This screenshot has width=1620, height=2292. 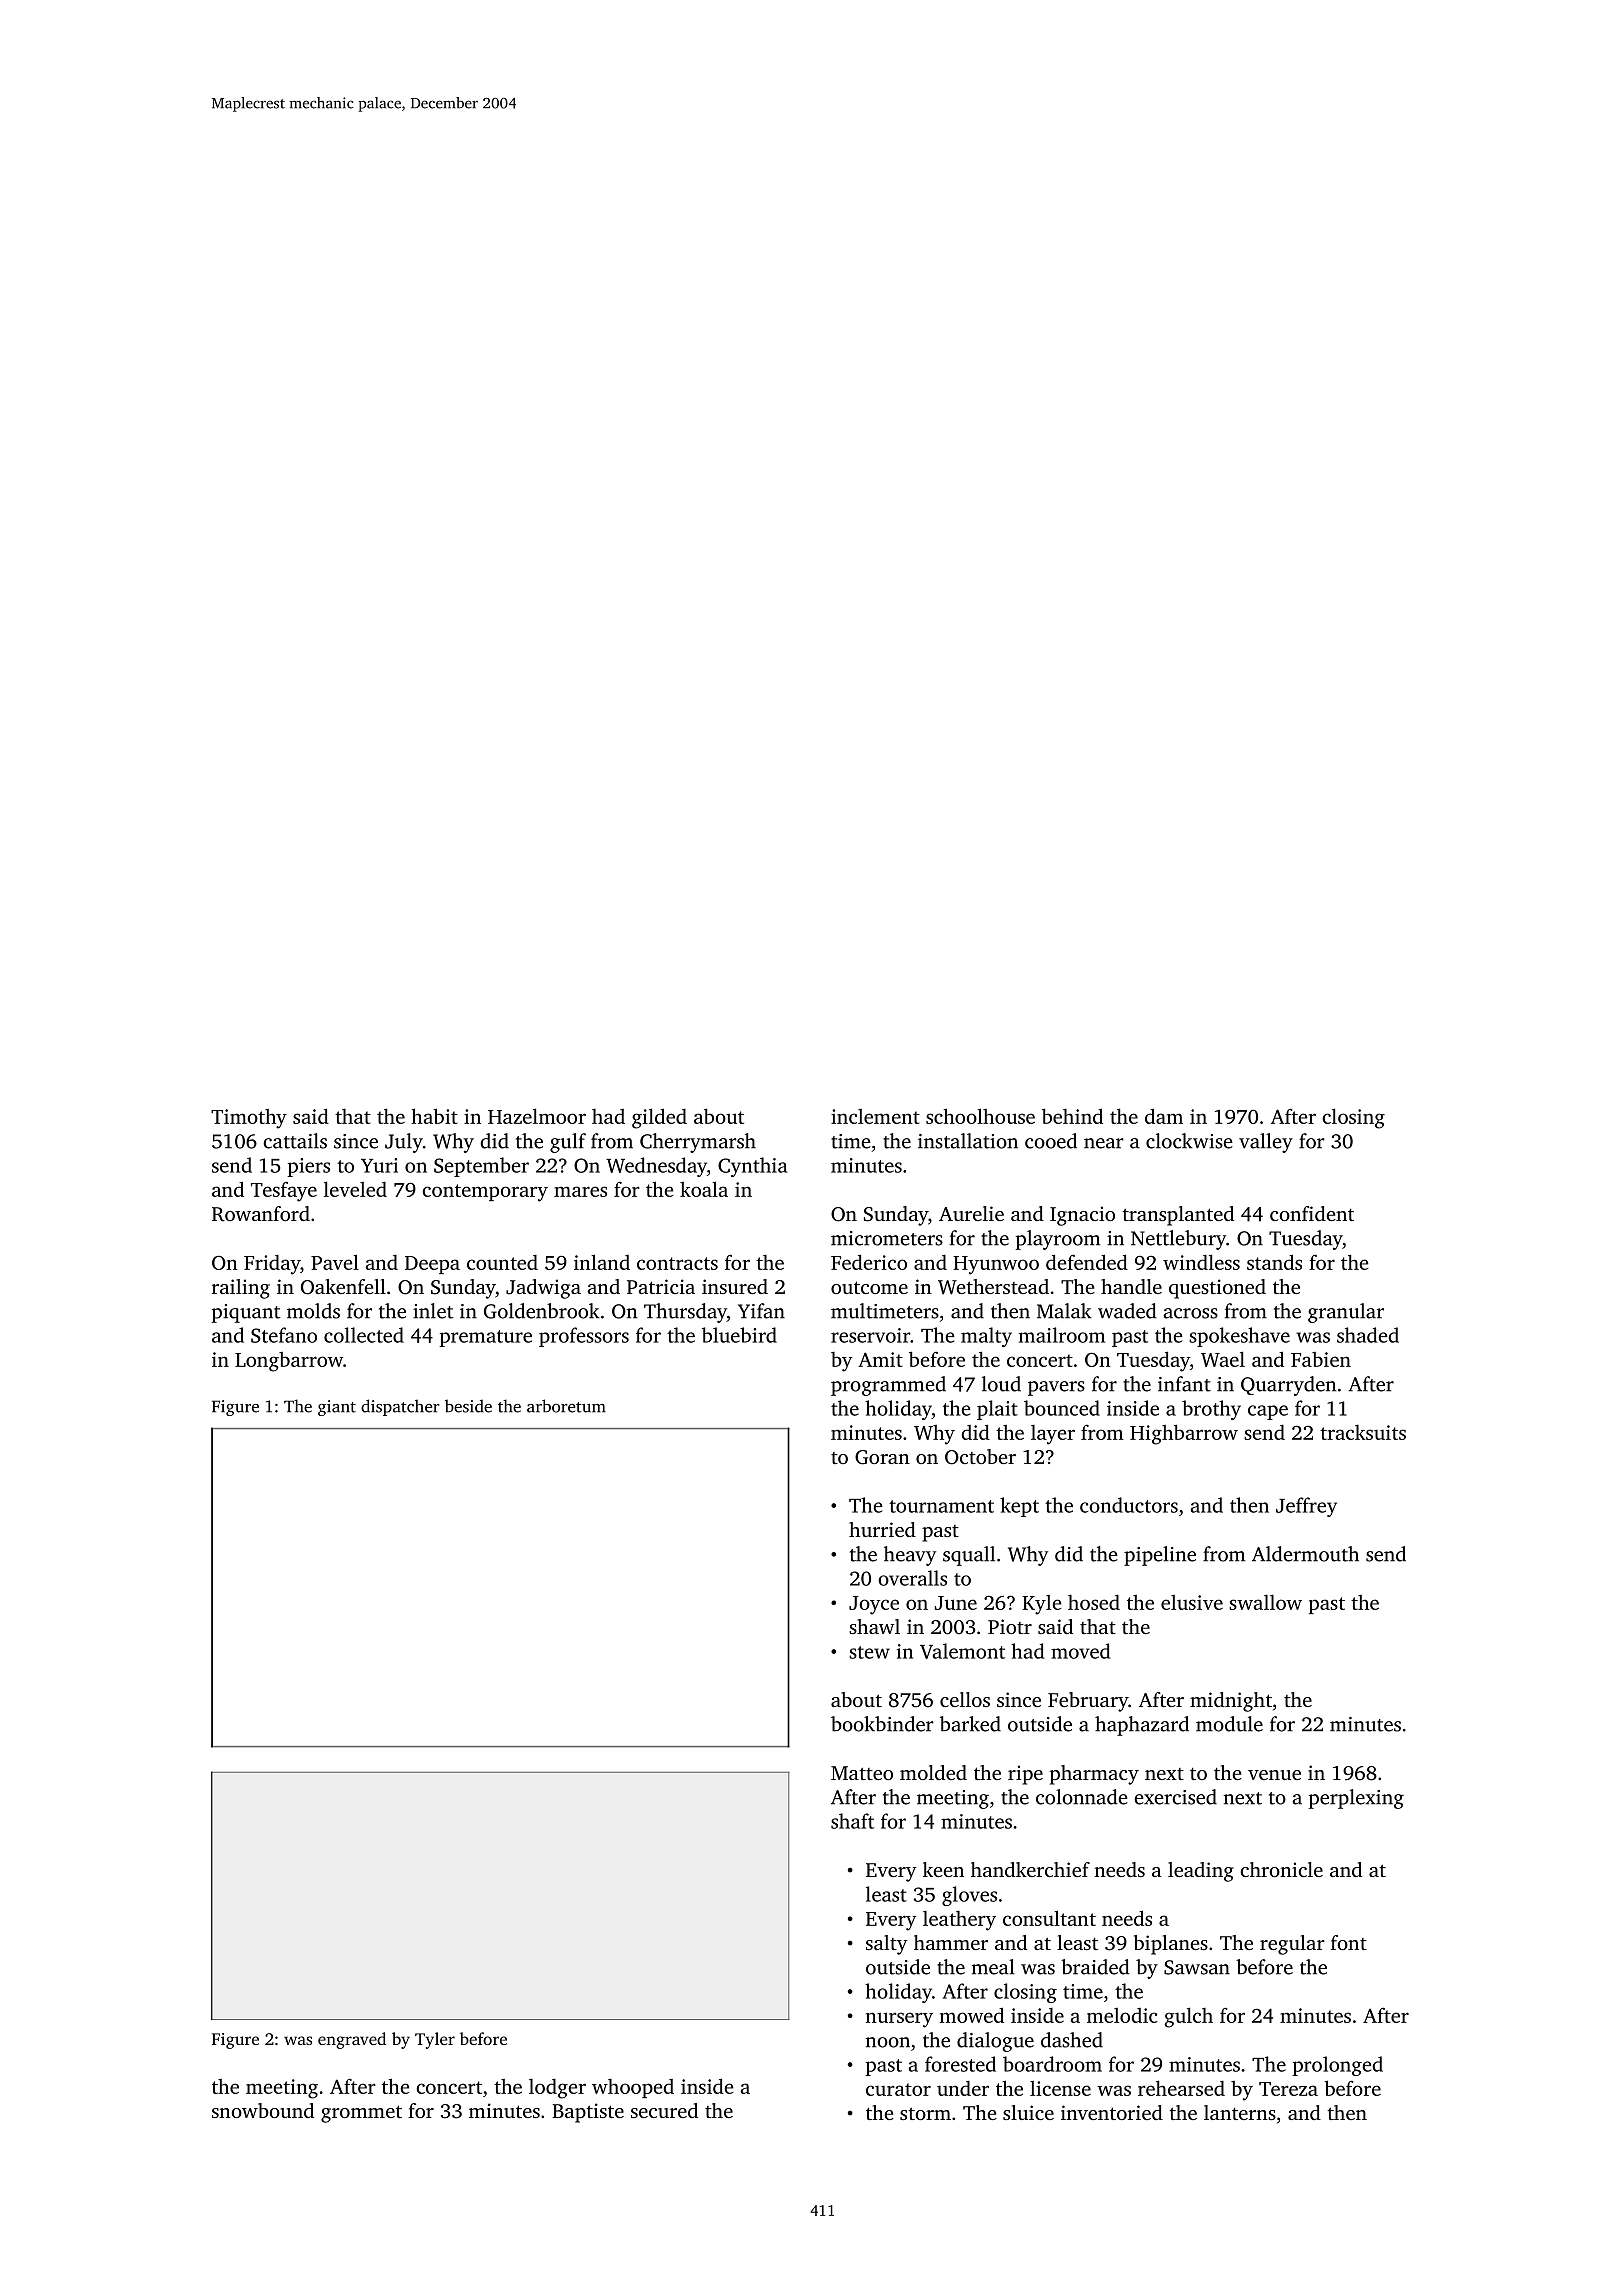 I want to click on defended, so click(x=1087, y=1262).
